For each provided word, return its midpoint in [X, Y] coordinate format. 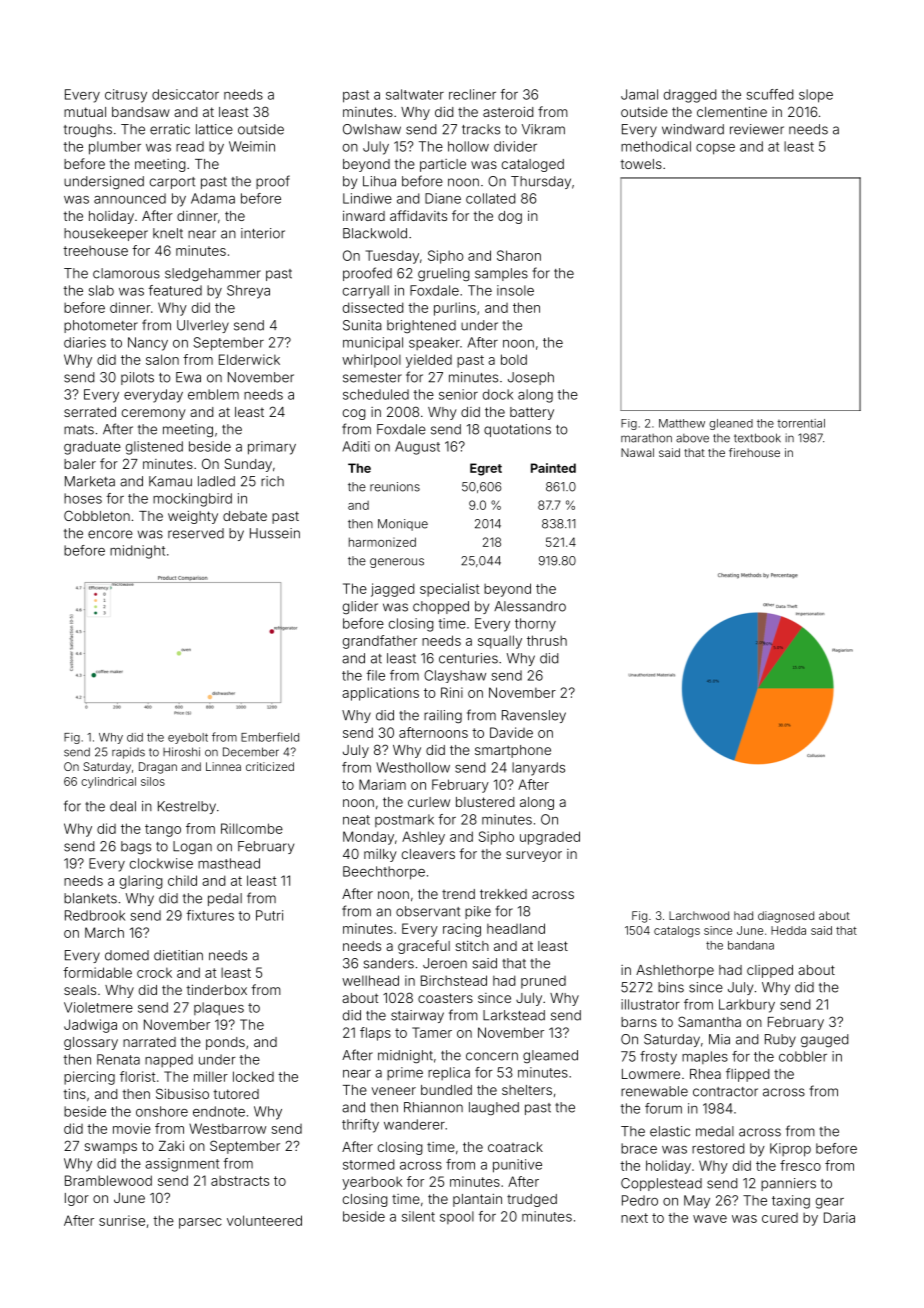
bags [136, 848]
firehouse [754, 452]
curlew [429, 802]
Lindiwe [367, 198]
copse [715, 149]
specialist [449, 590]
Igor [77, 1199]
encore [110, 534]
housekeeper [106, 234]
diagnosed [786, 917]
